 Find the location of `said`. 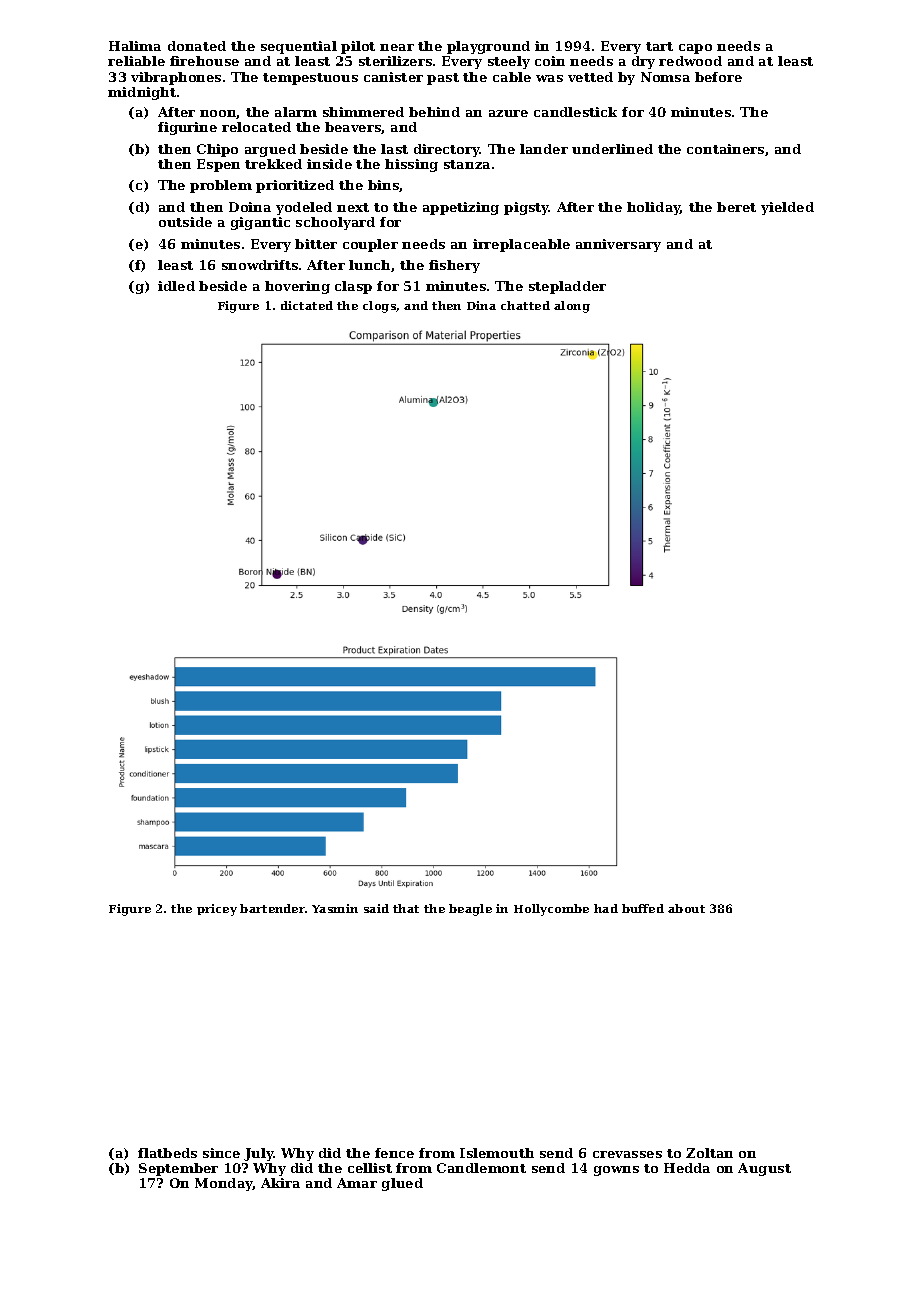

said is located at coordinates (376, 908).
